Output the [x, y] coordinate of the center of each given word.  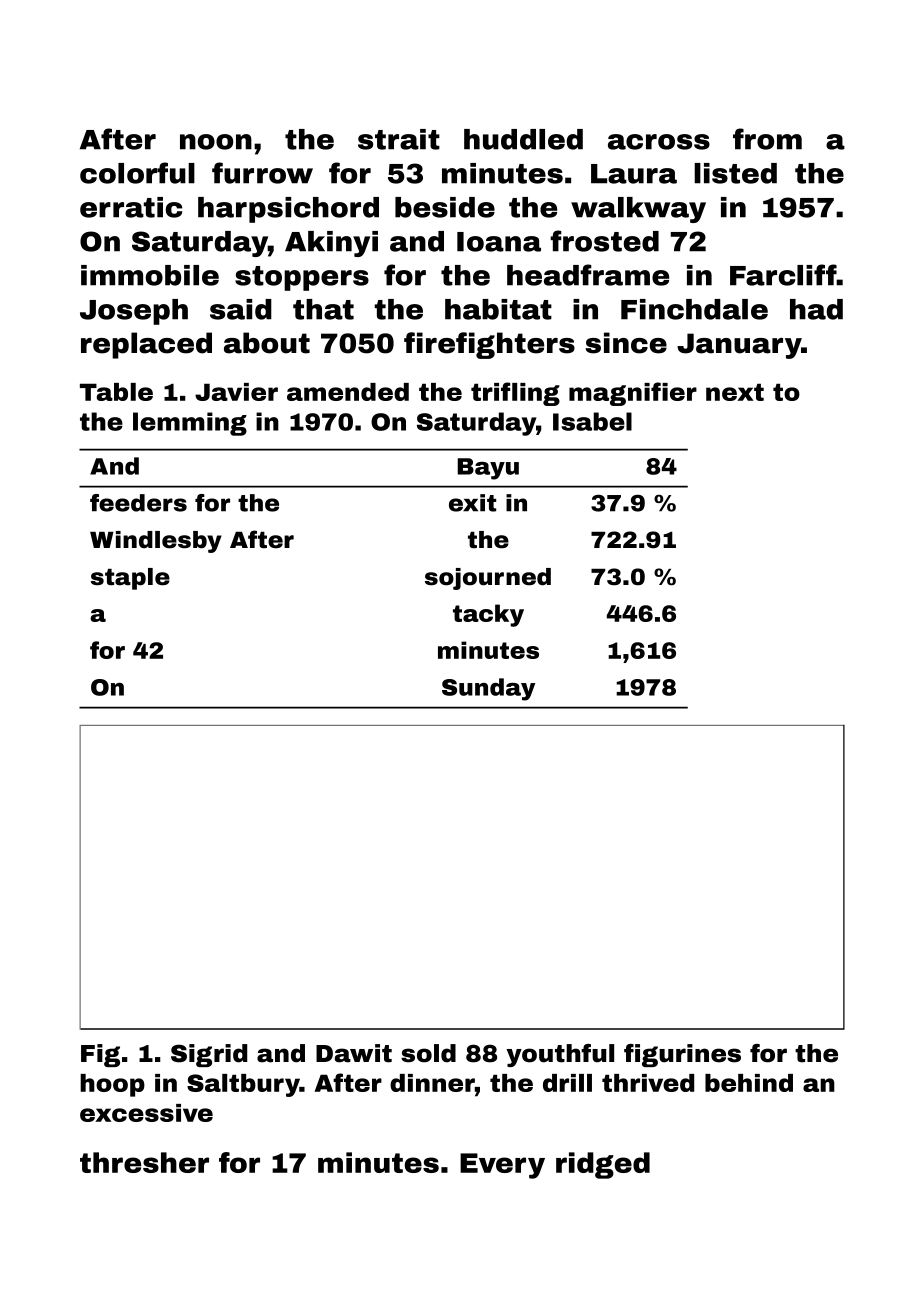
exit [472, 503]
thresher [144, 1162]
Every [502, 1166]
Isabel [592, 421]
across [659, 142]
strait [399, 139]
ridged [603, 1165]
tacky [488, 615]
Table [116, 392]
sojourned [488, 579]
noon [216, 142]
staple [130, 579]
